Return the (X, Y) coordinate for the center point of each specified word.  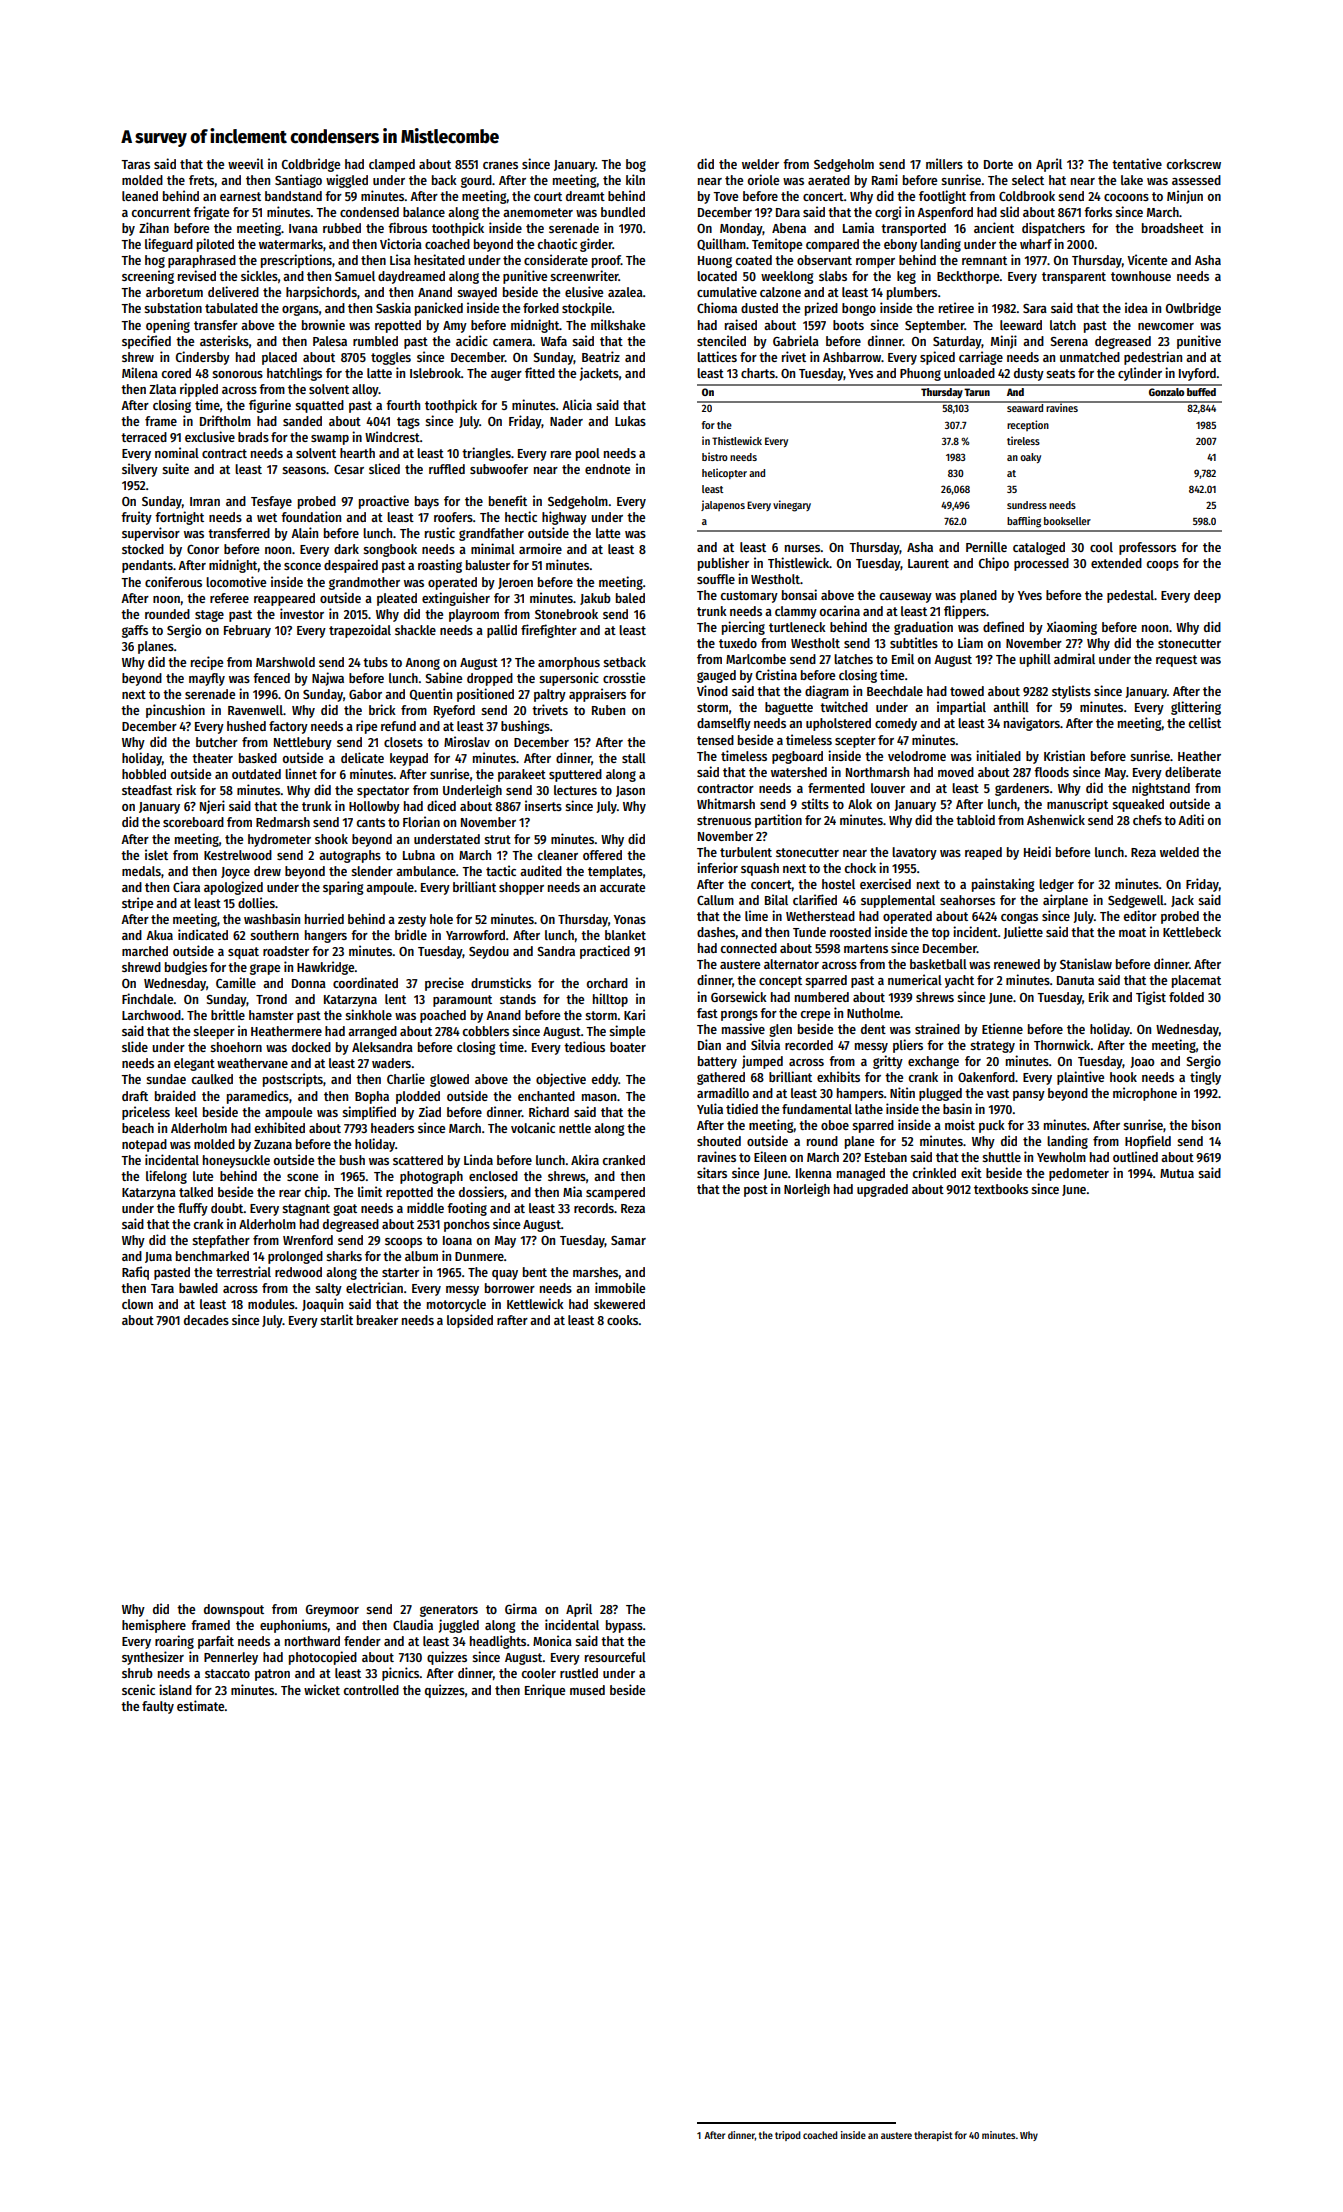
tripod (788, 2136)
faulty (158, 1707)
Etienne (1002, 1028)
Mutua (1177, 1173)
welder (760, 164)
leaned (140, 196)
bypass (624, 1626)
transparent (1074, 278)
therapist (933, 2136)
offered (602, 855)
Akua (159, 935)
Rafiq (135, 1273)
